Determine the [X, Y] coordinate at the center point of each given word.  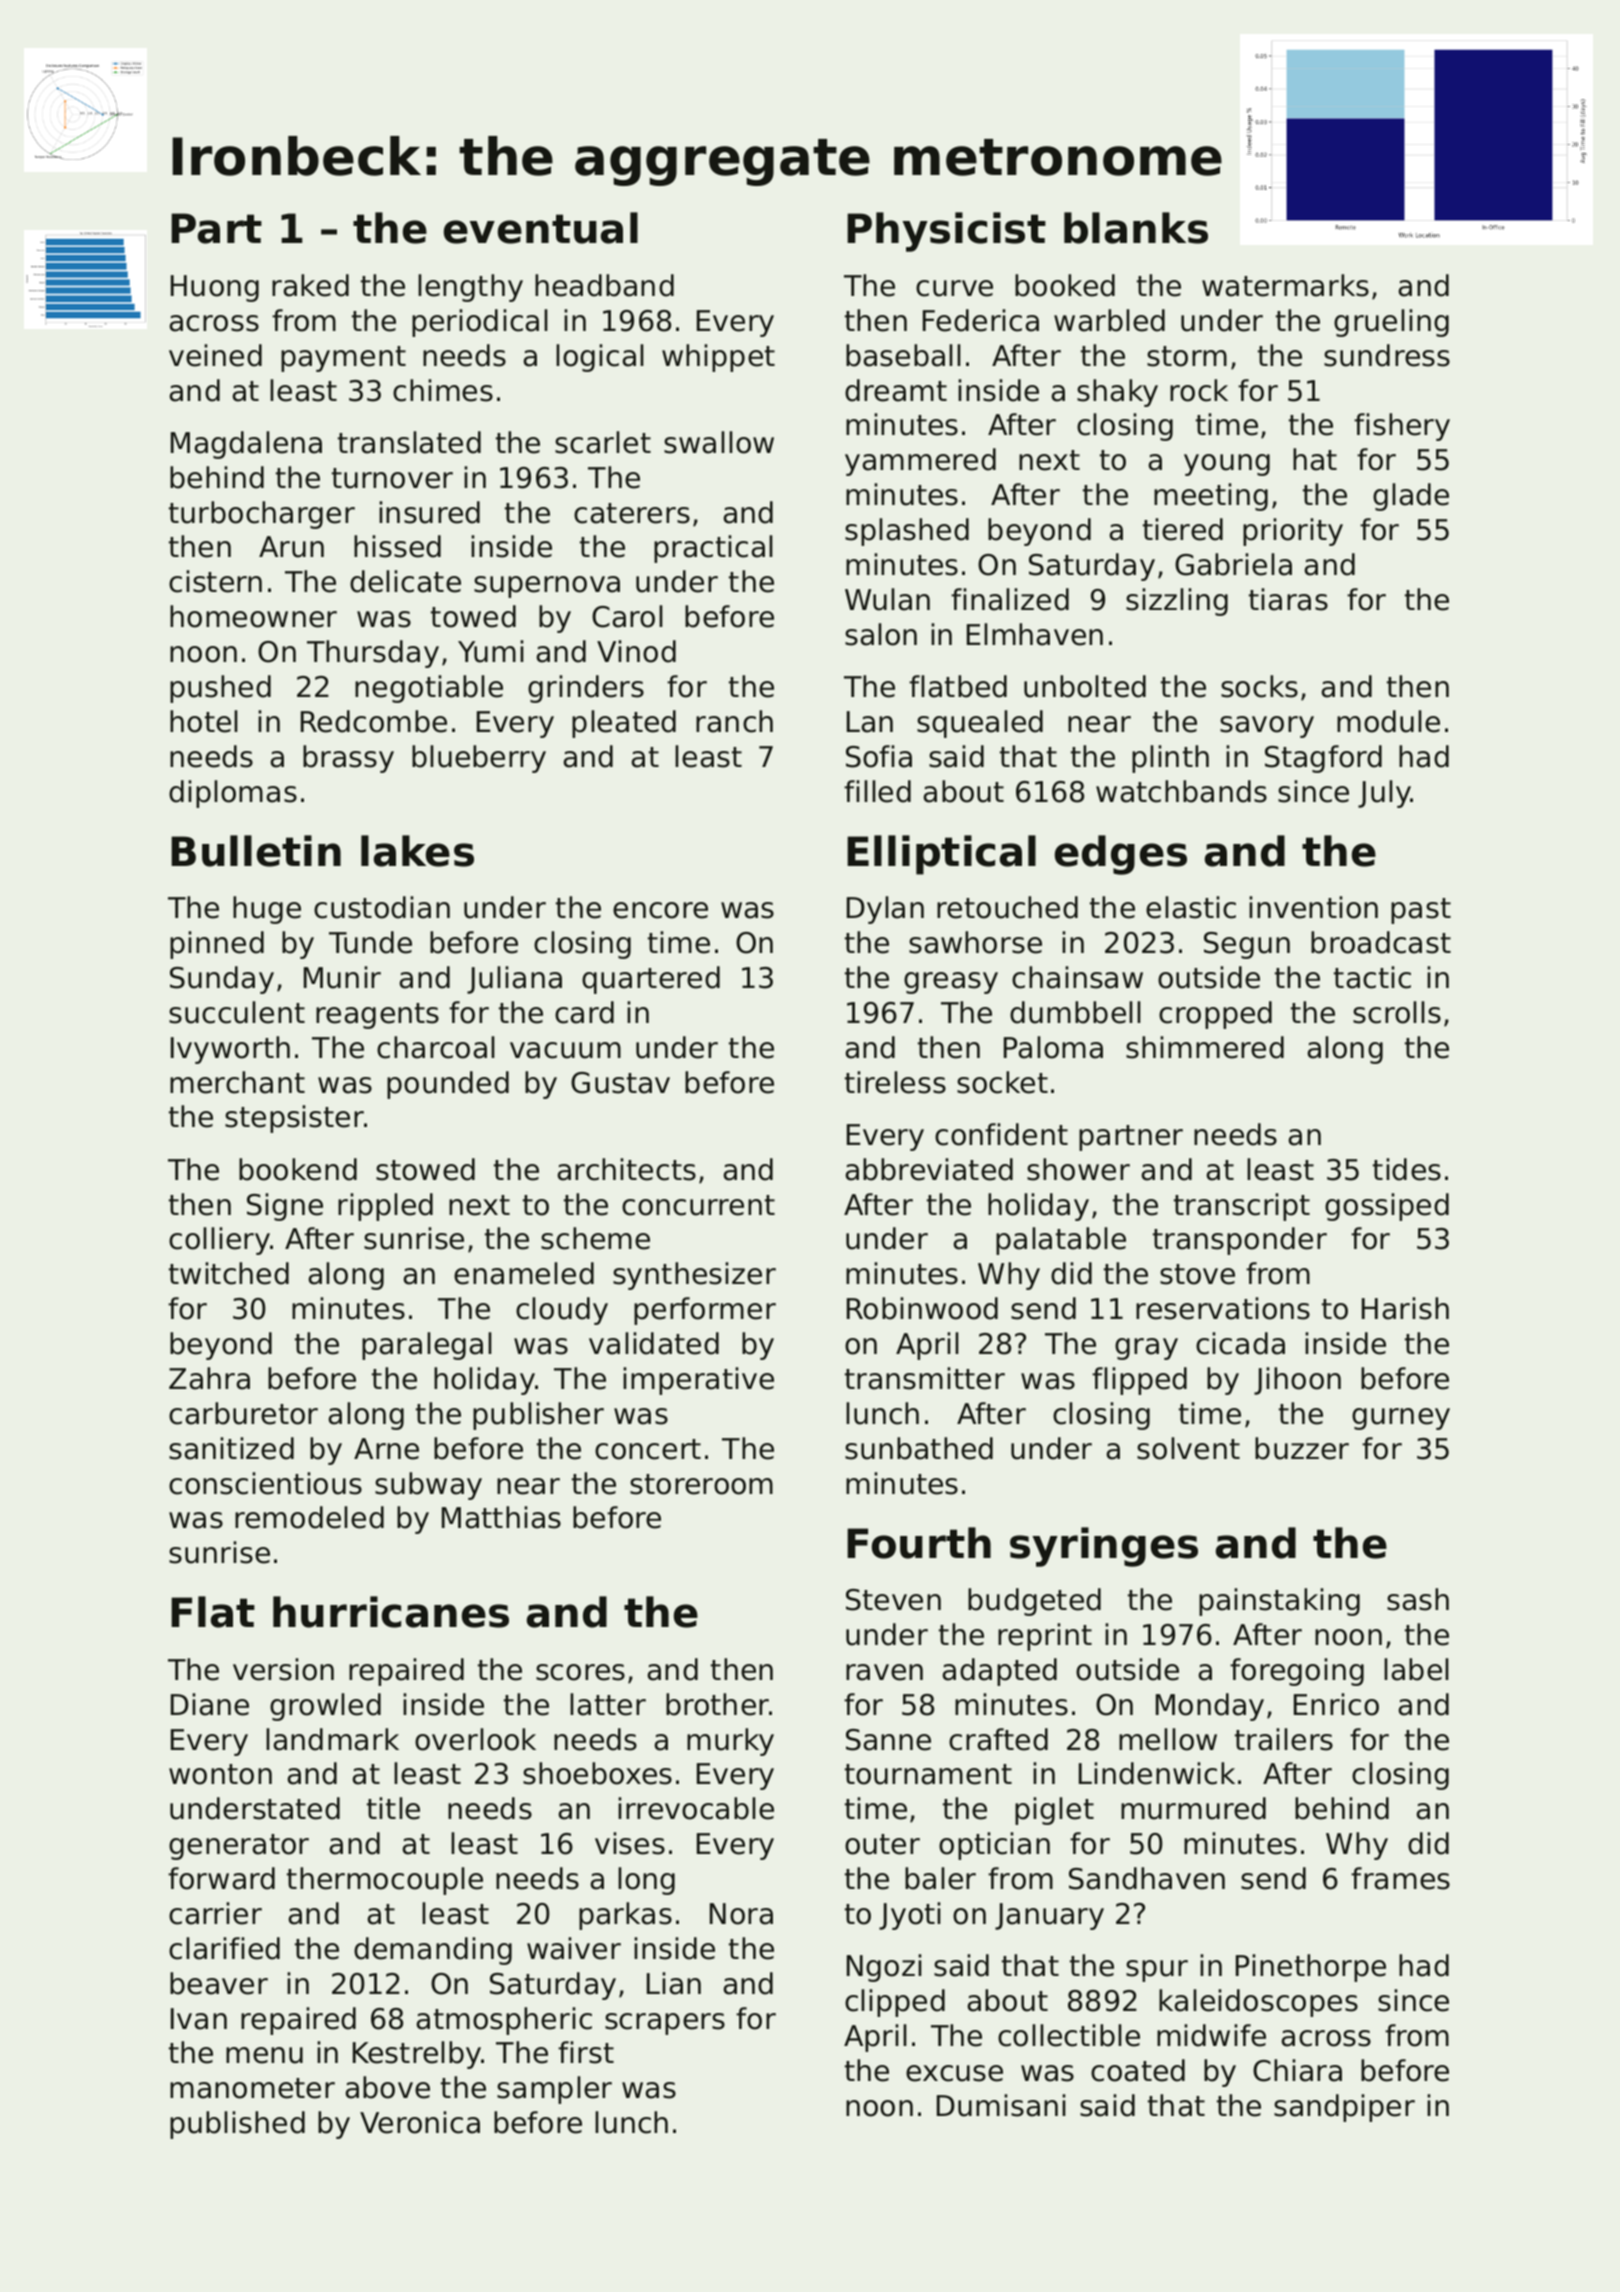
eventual [541, 228]
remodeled [309, 1517]
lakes [417, 851]
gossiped [1387, 1207]
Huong [215, 288]
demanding [433, 1951]
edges [1121, 855]
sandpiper [1344, 2108]
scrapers [665, 2024]
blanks [1136, 228]
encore [660, 910]
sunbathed [919, 1448]
